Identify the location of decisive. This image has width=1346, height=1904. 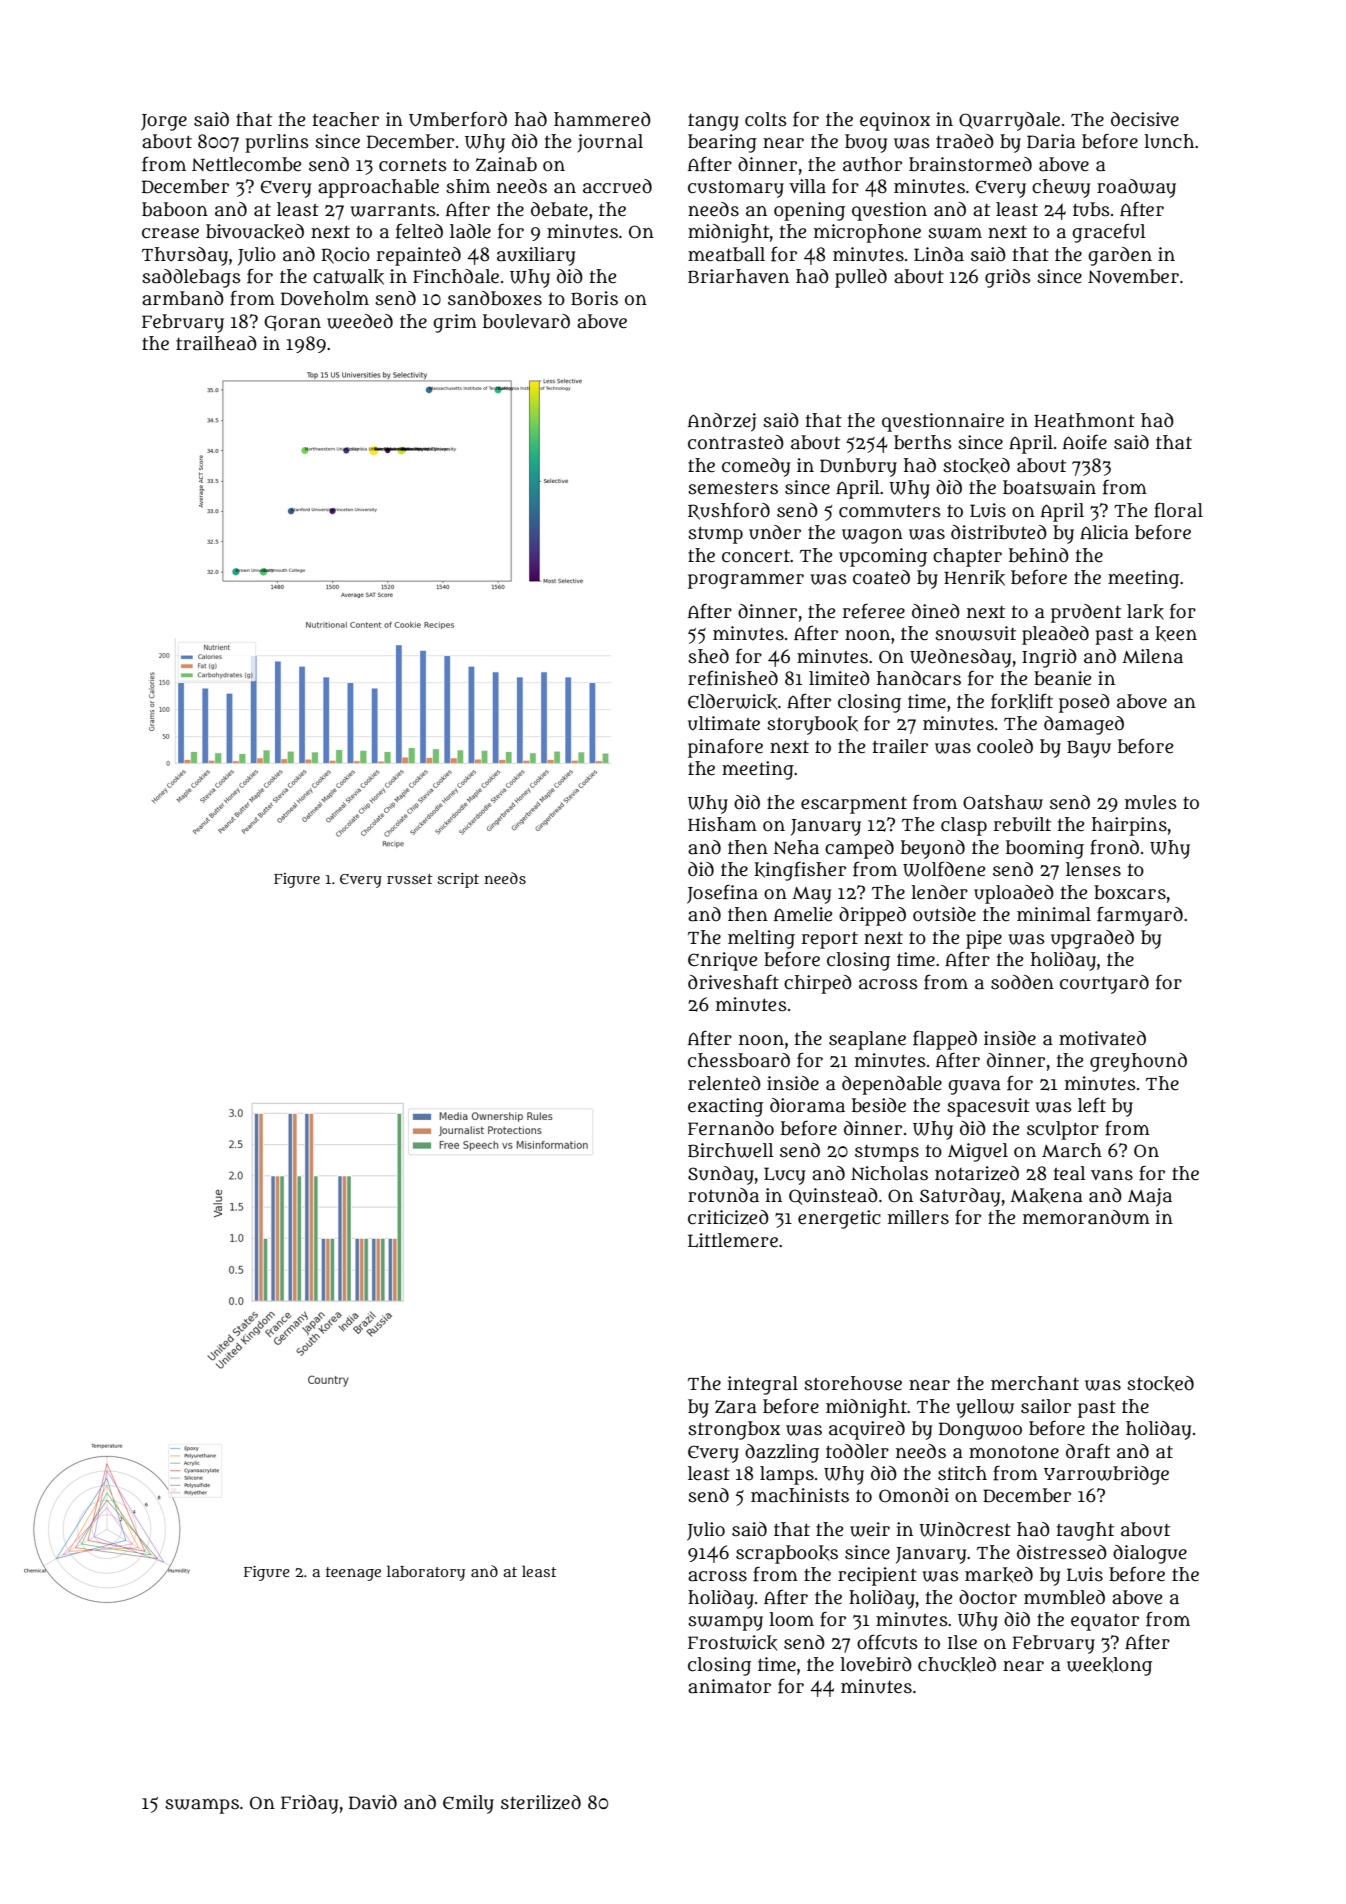
(1145, 119).
